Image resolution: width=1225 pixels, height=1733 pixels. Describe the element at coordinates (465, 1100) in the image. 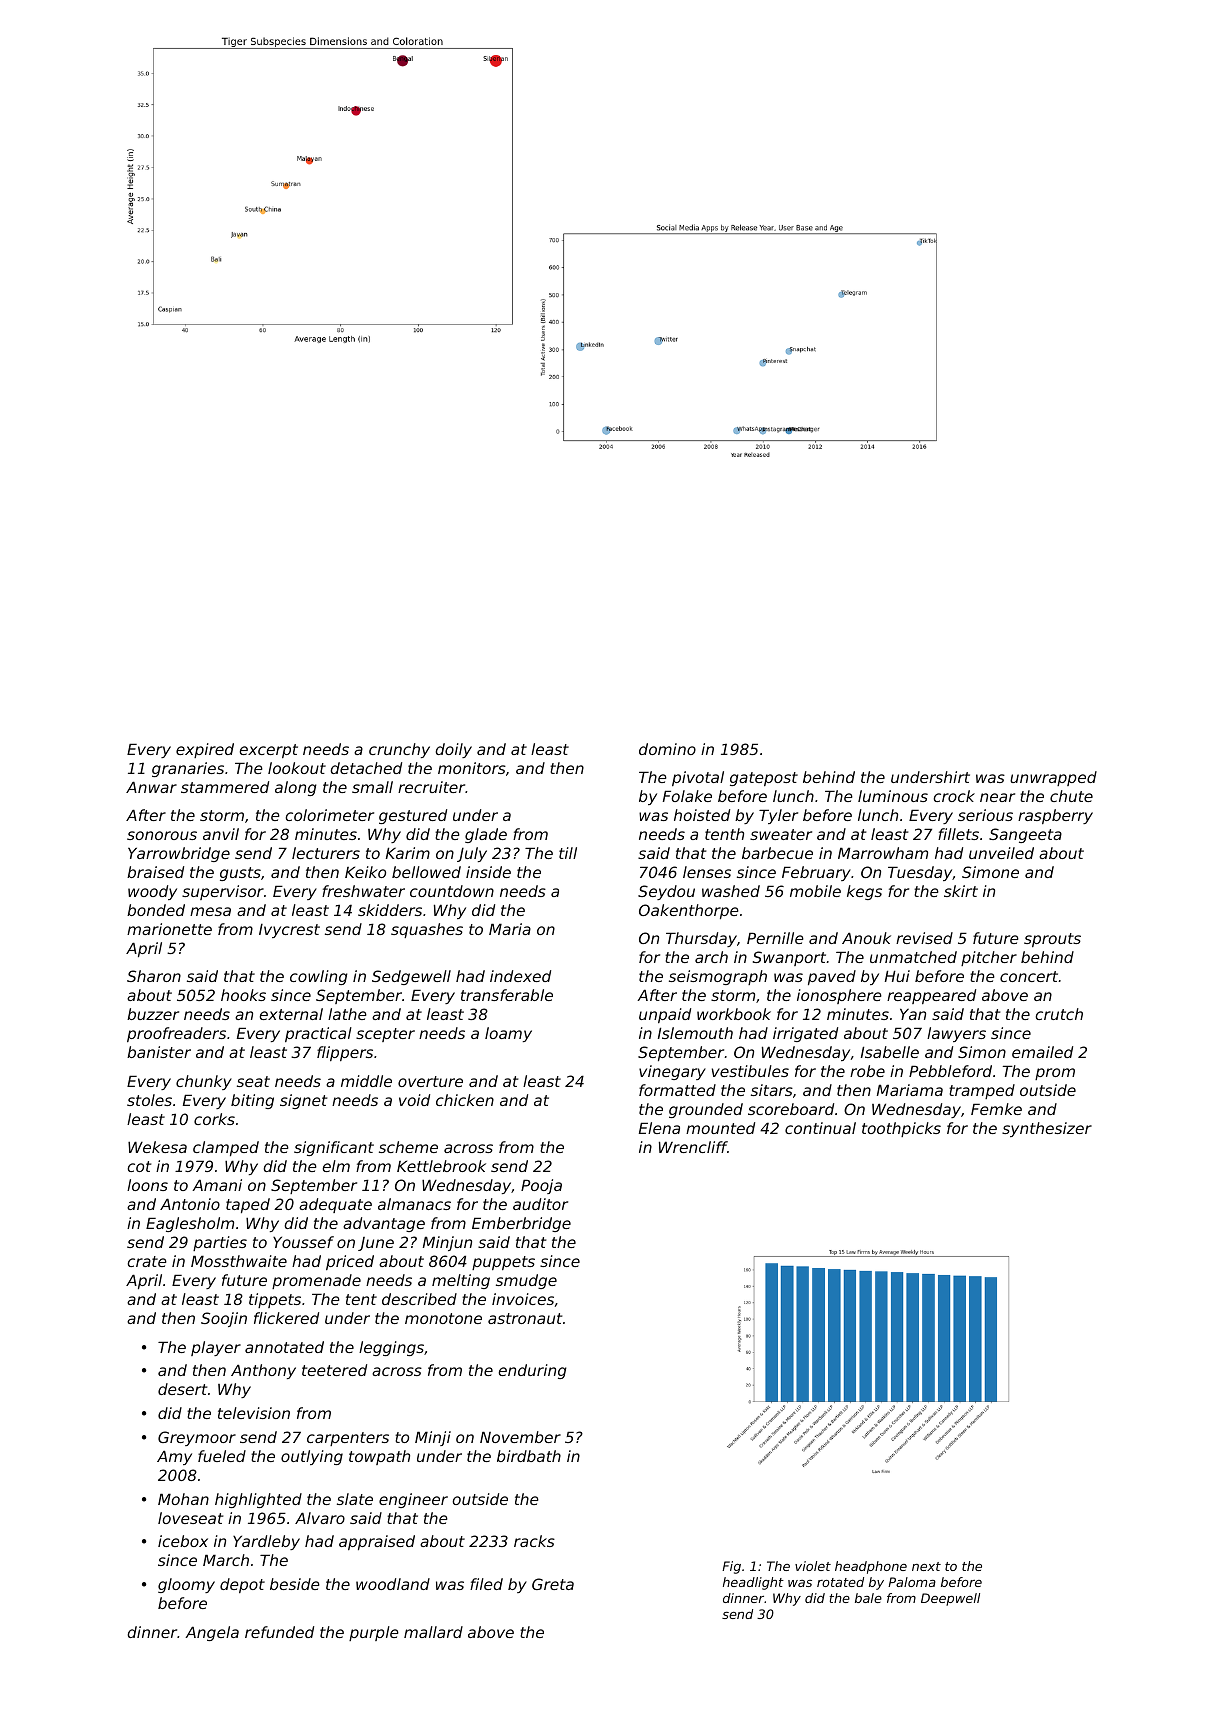

I see `chicken` at that location.
